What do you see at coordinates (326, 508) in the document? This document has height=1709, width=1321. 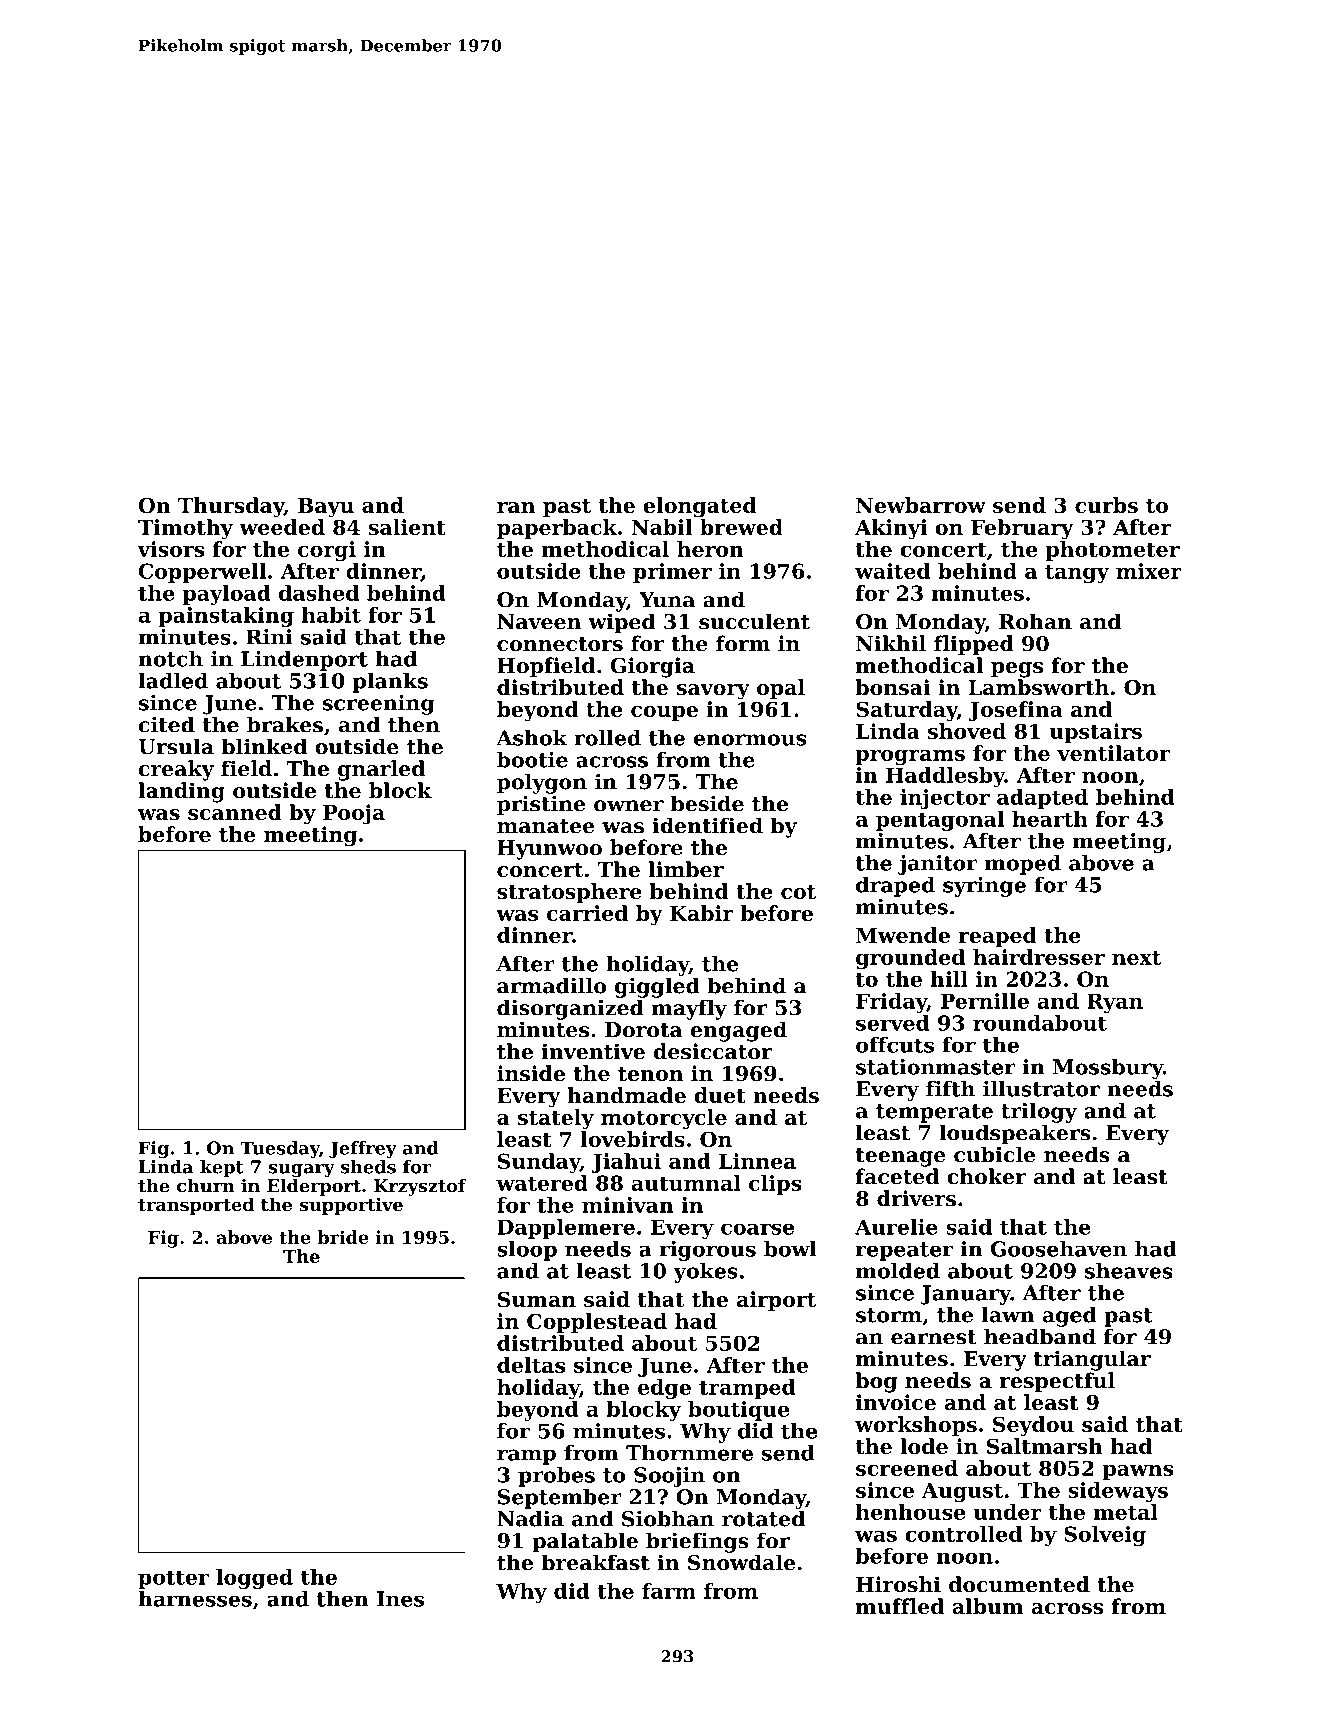 I see `Bayu` at bounding box center [326, 508].
